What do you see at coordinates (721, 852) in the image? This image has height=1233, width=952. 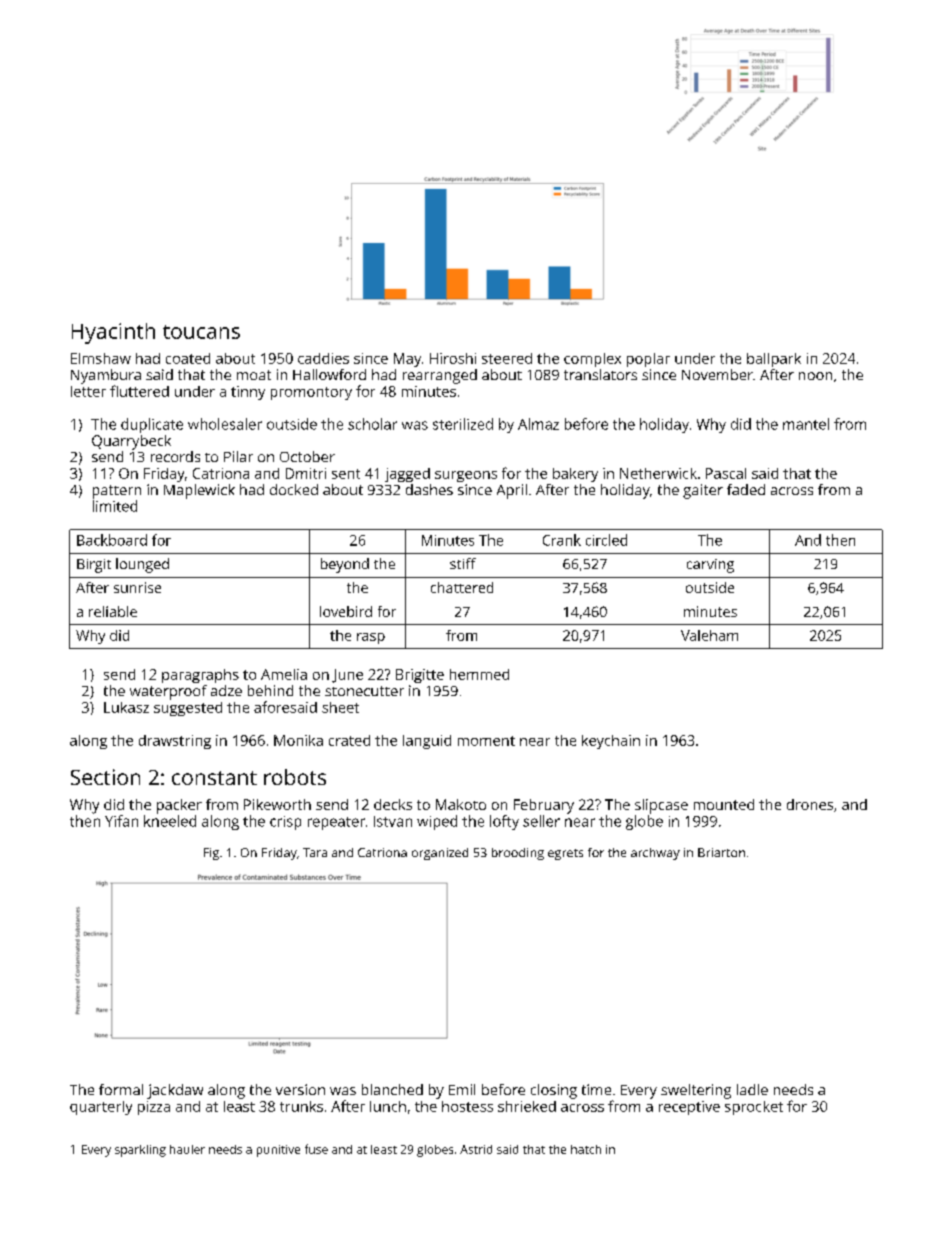 I see `Briarton` at bounding box center [721, 852].
